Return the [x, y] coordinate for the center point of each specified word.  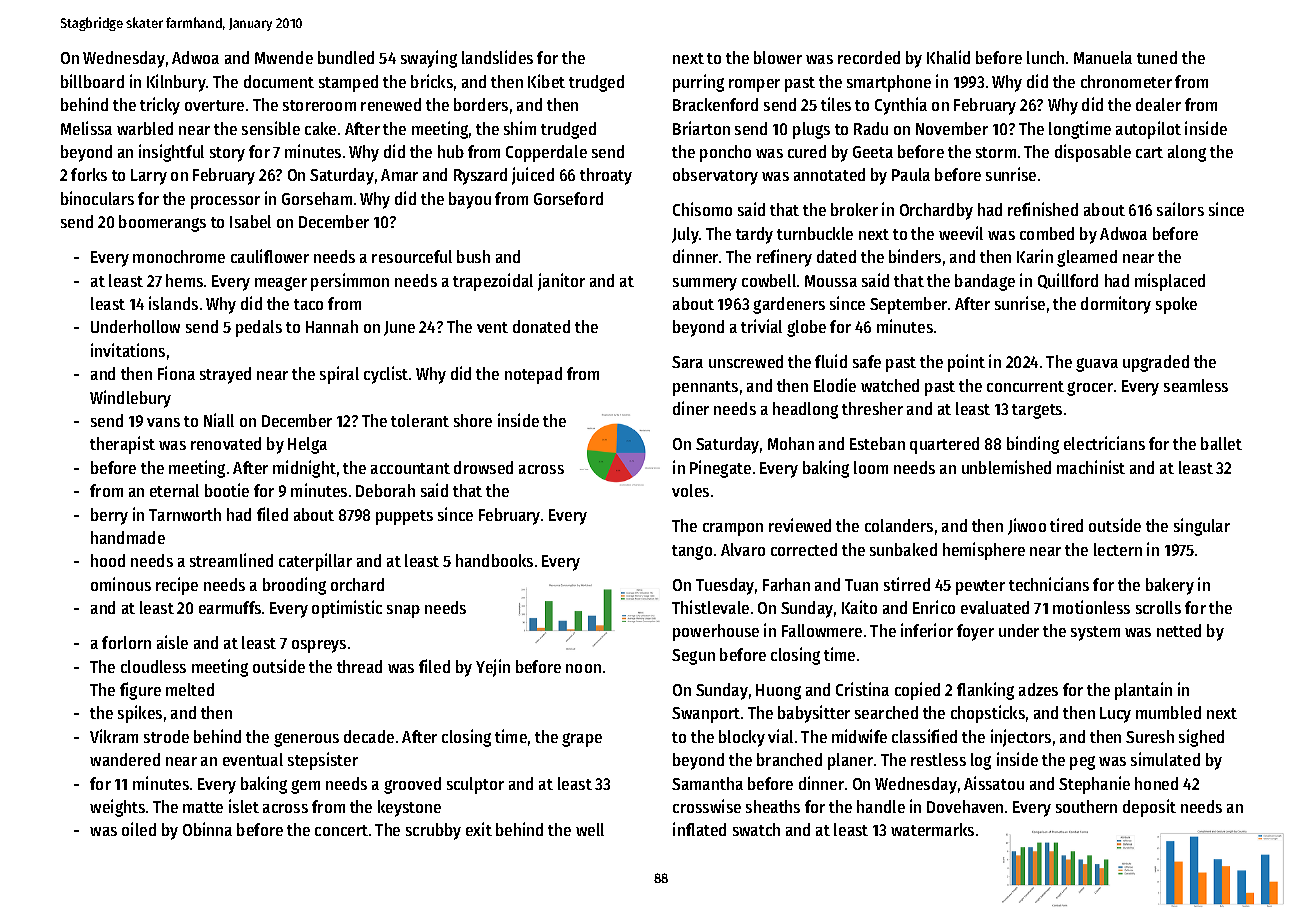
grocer [1090, 389]
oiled [139, 829]
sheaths [773, 806]
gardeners [789, 305]
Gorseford [568, 198]
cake [320, 128]
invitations [128, 350]
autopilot [1148, 130]
